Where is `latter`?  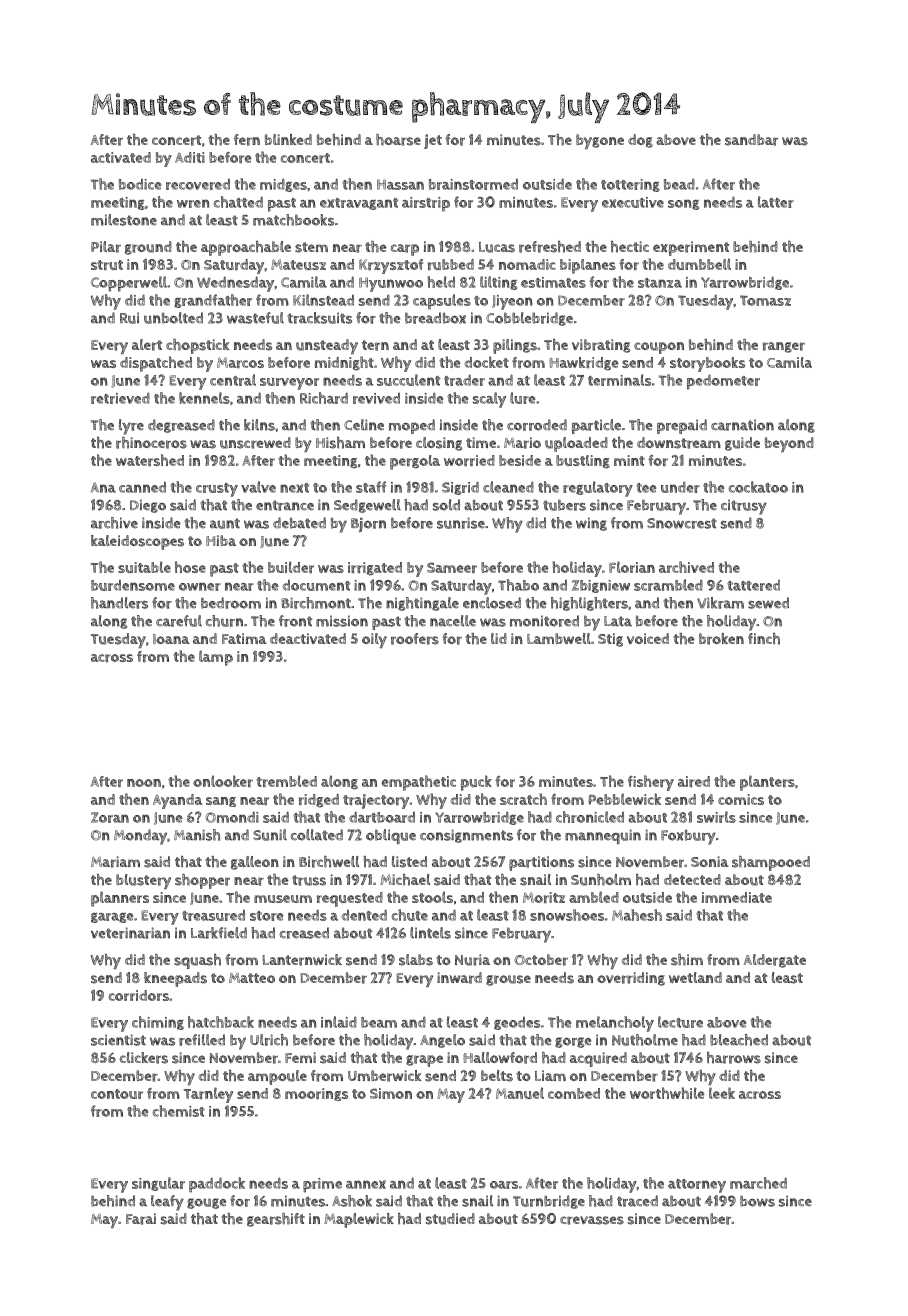
latter is located at coordinates (776, 202).
